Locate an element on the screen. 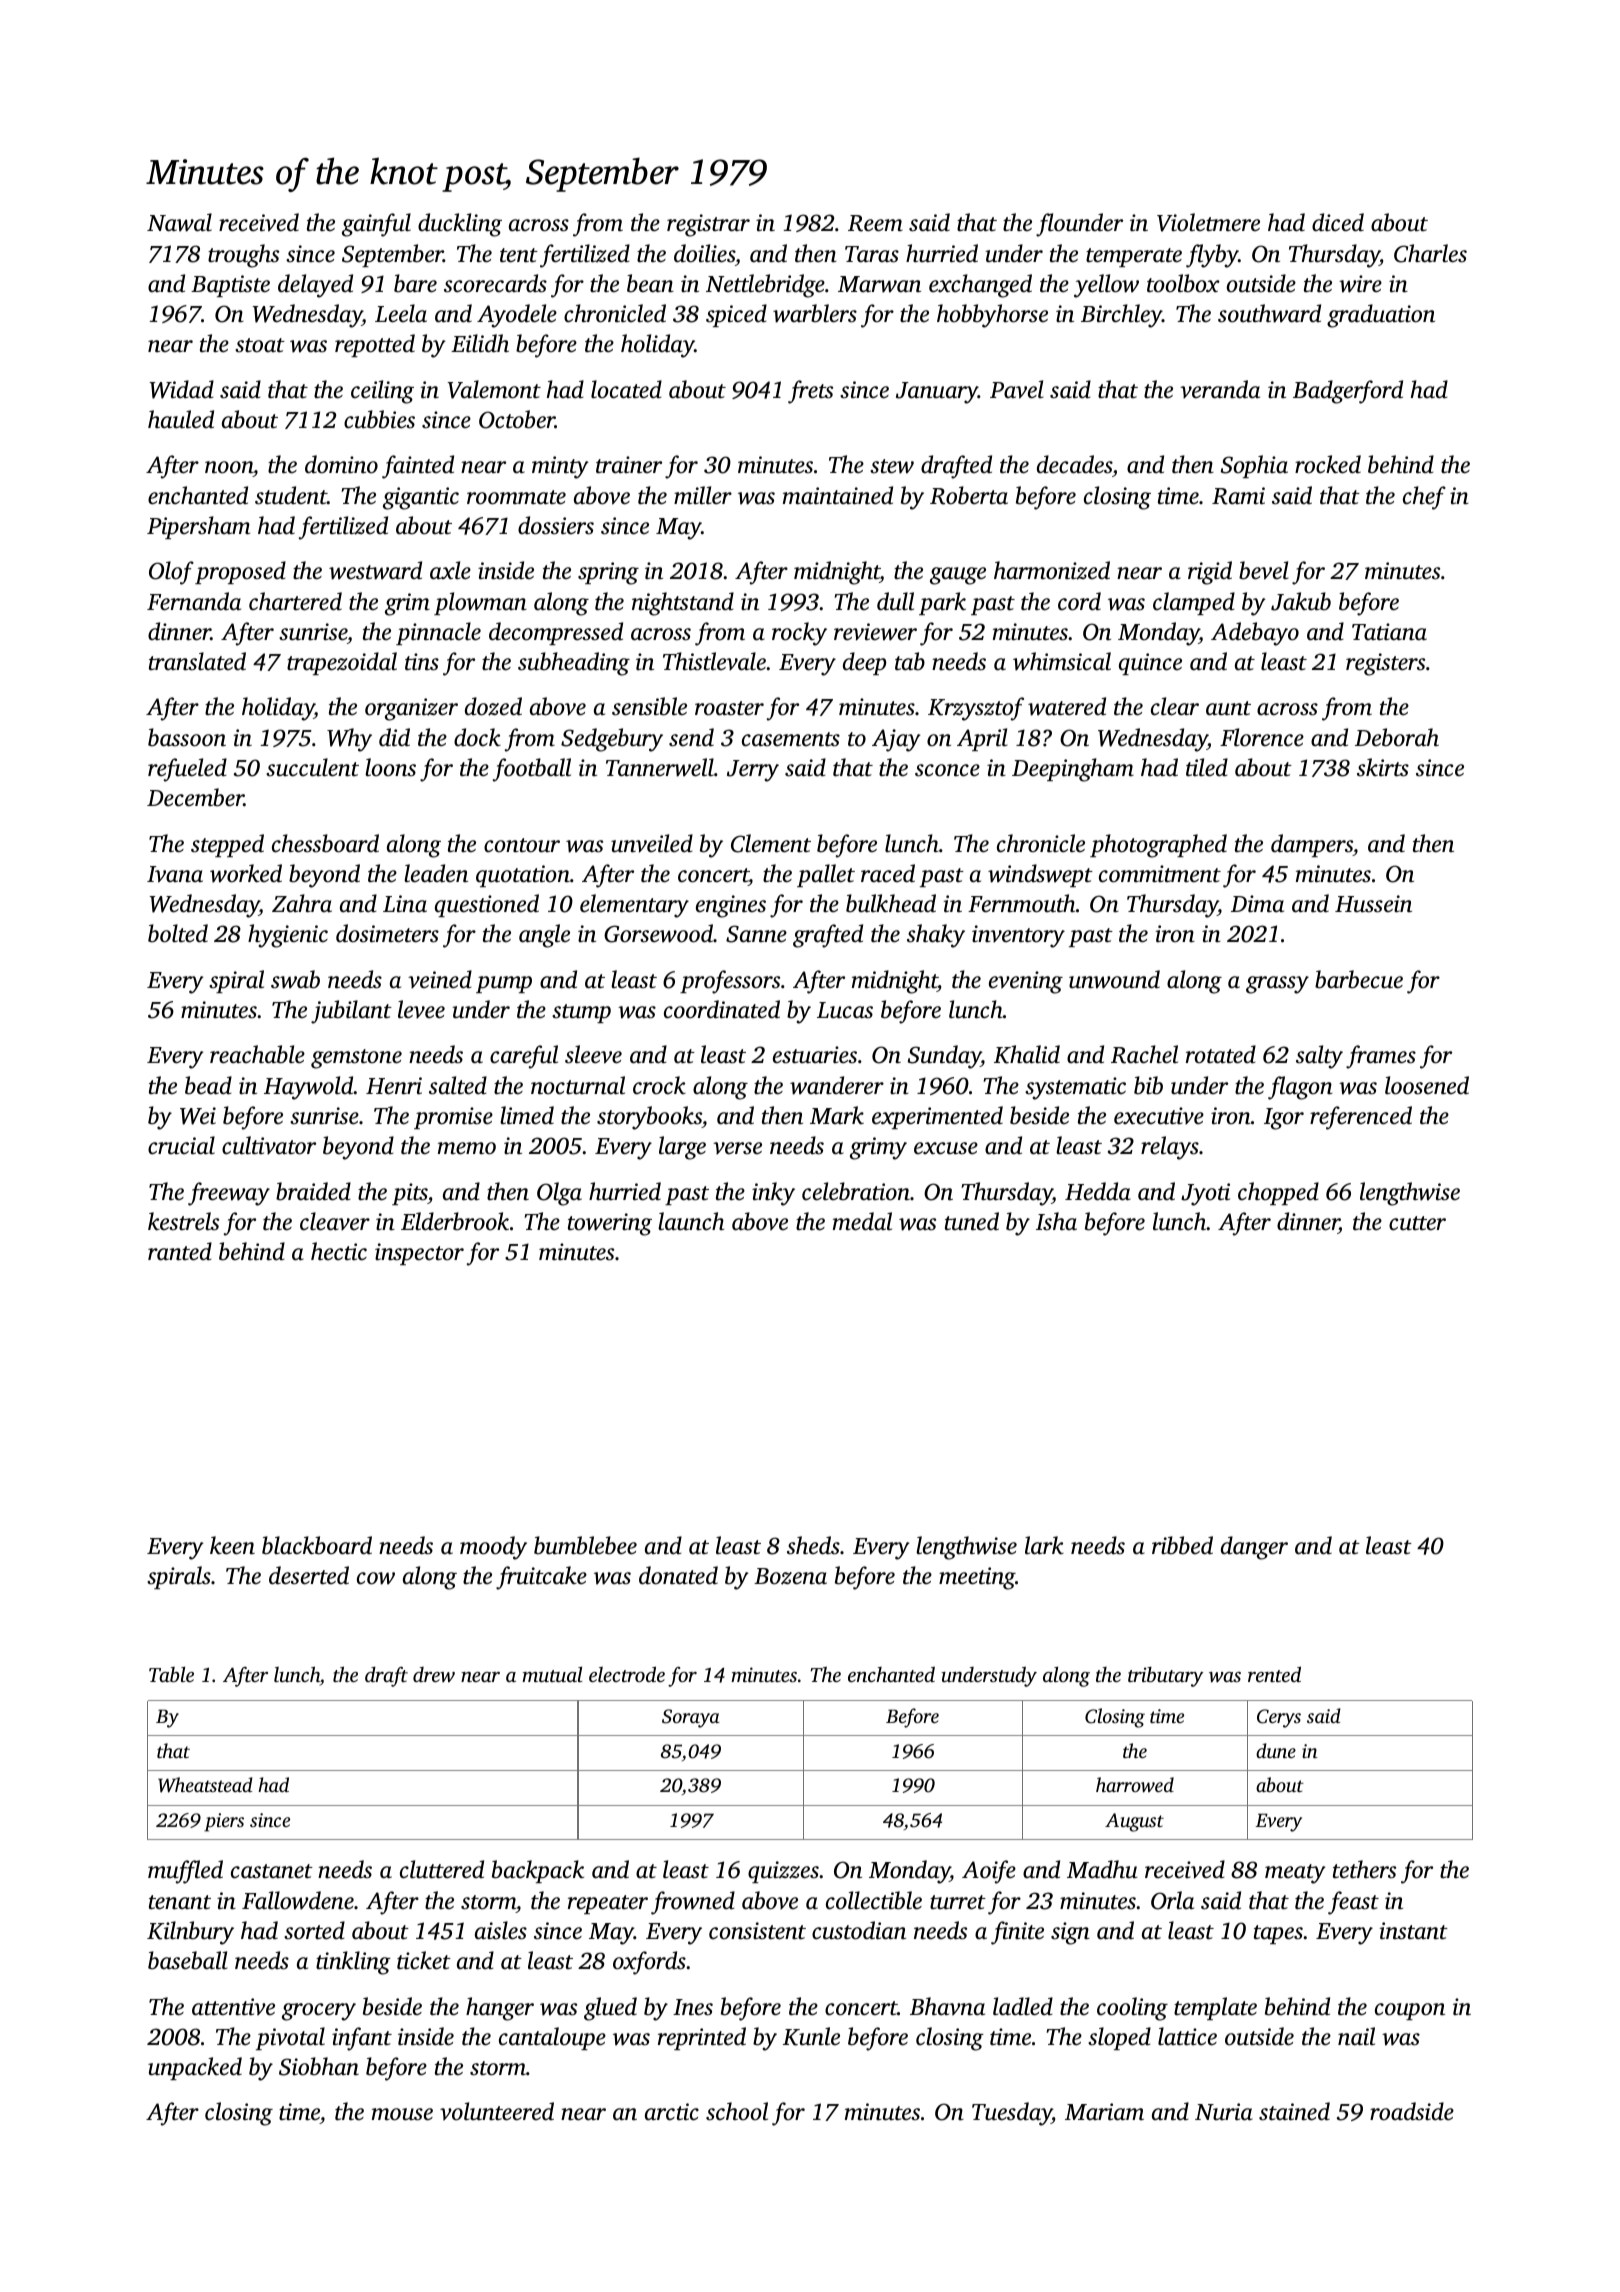 The width and height of the screenshot is (1620, 2292). Bozena is located at coordinates (790, 1576).
